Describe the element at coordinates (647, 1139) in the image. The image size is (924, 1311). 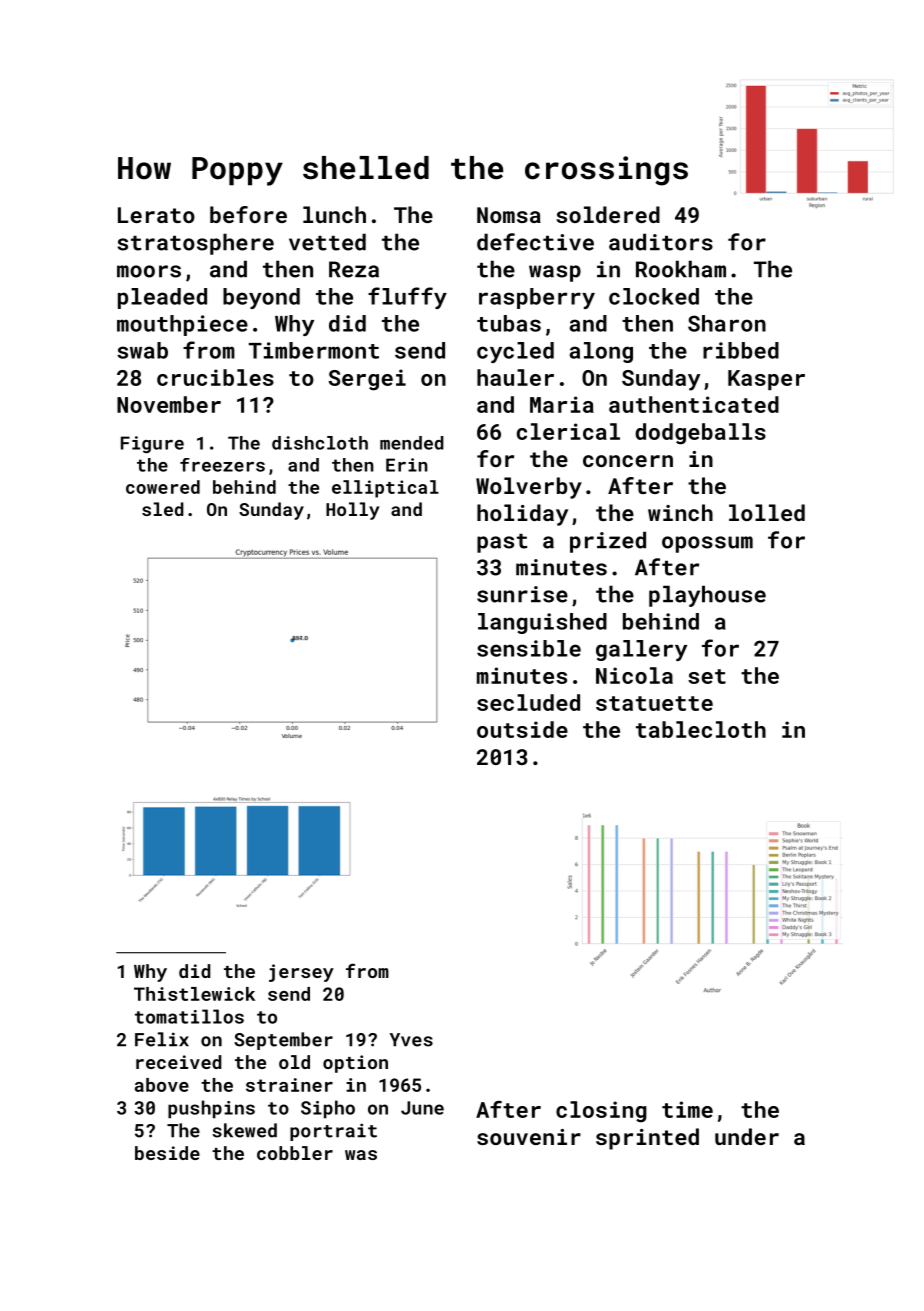
I see `sprinted` at that location.
